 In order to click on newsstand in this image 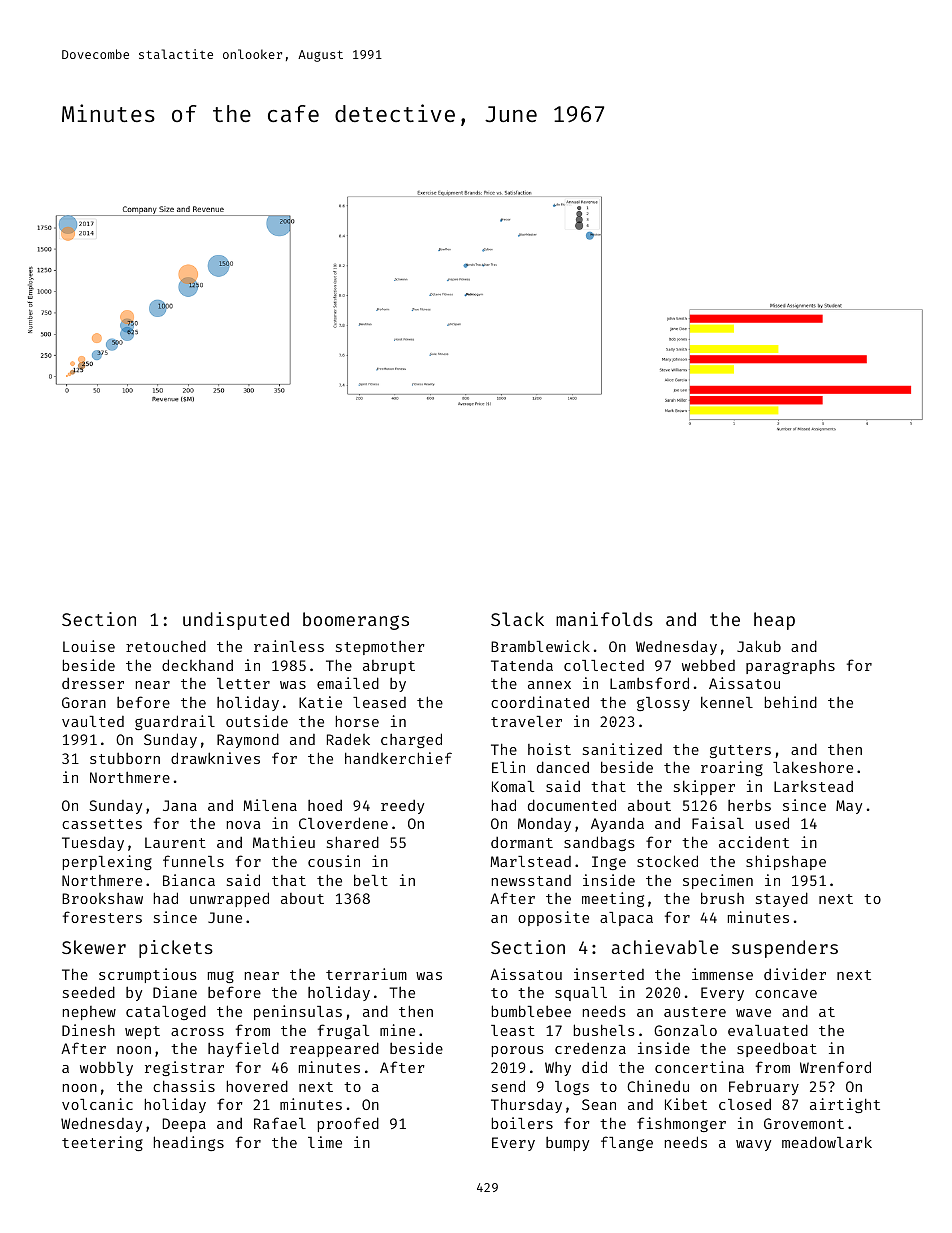, I will do `click(531, 880)`.
